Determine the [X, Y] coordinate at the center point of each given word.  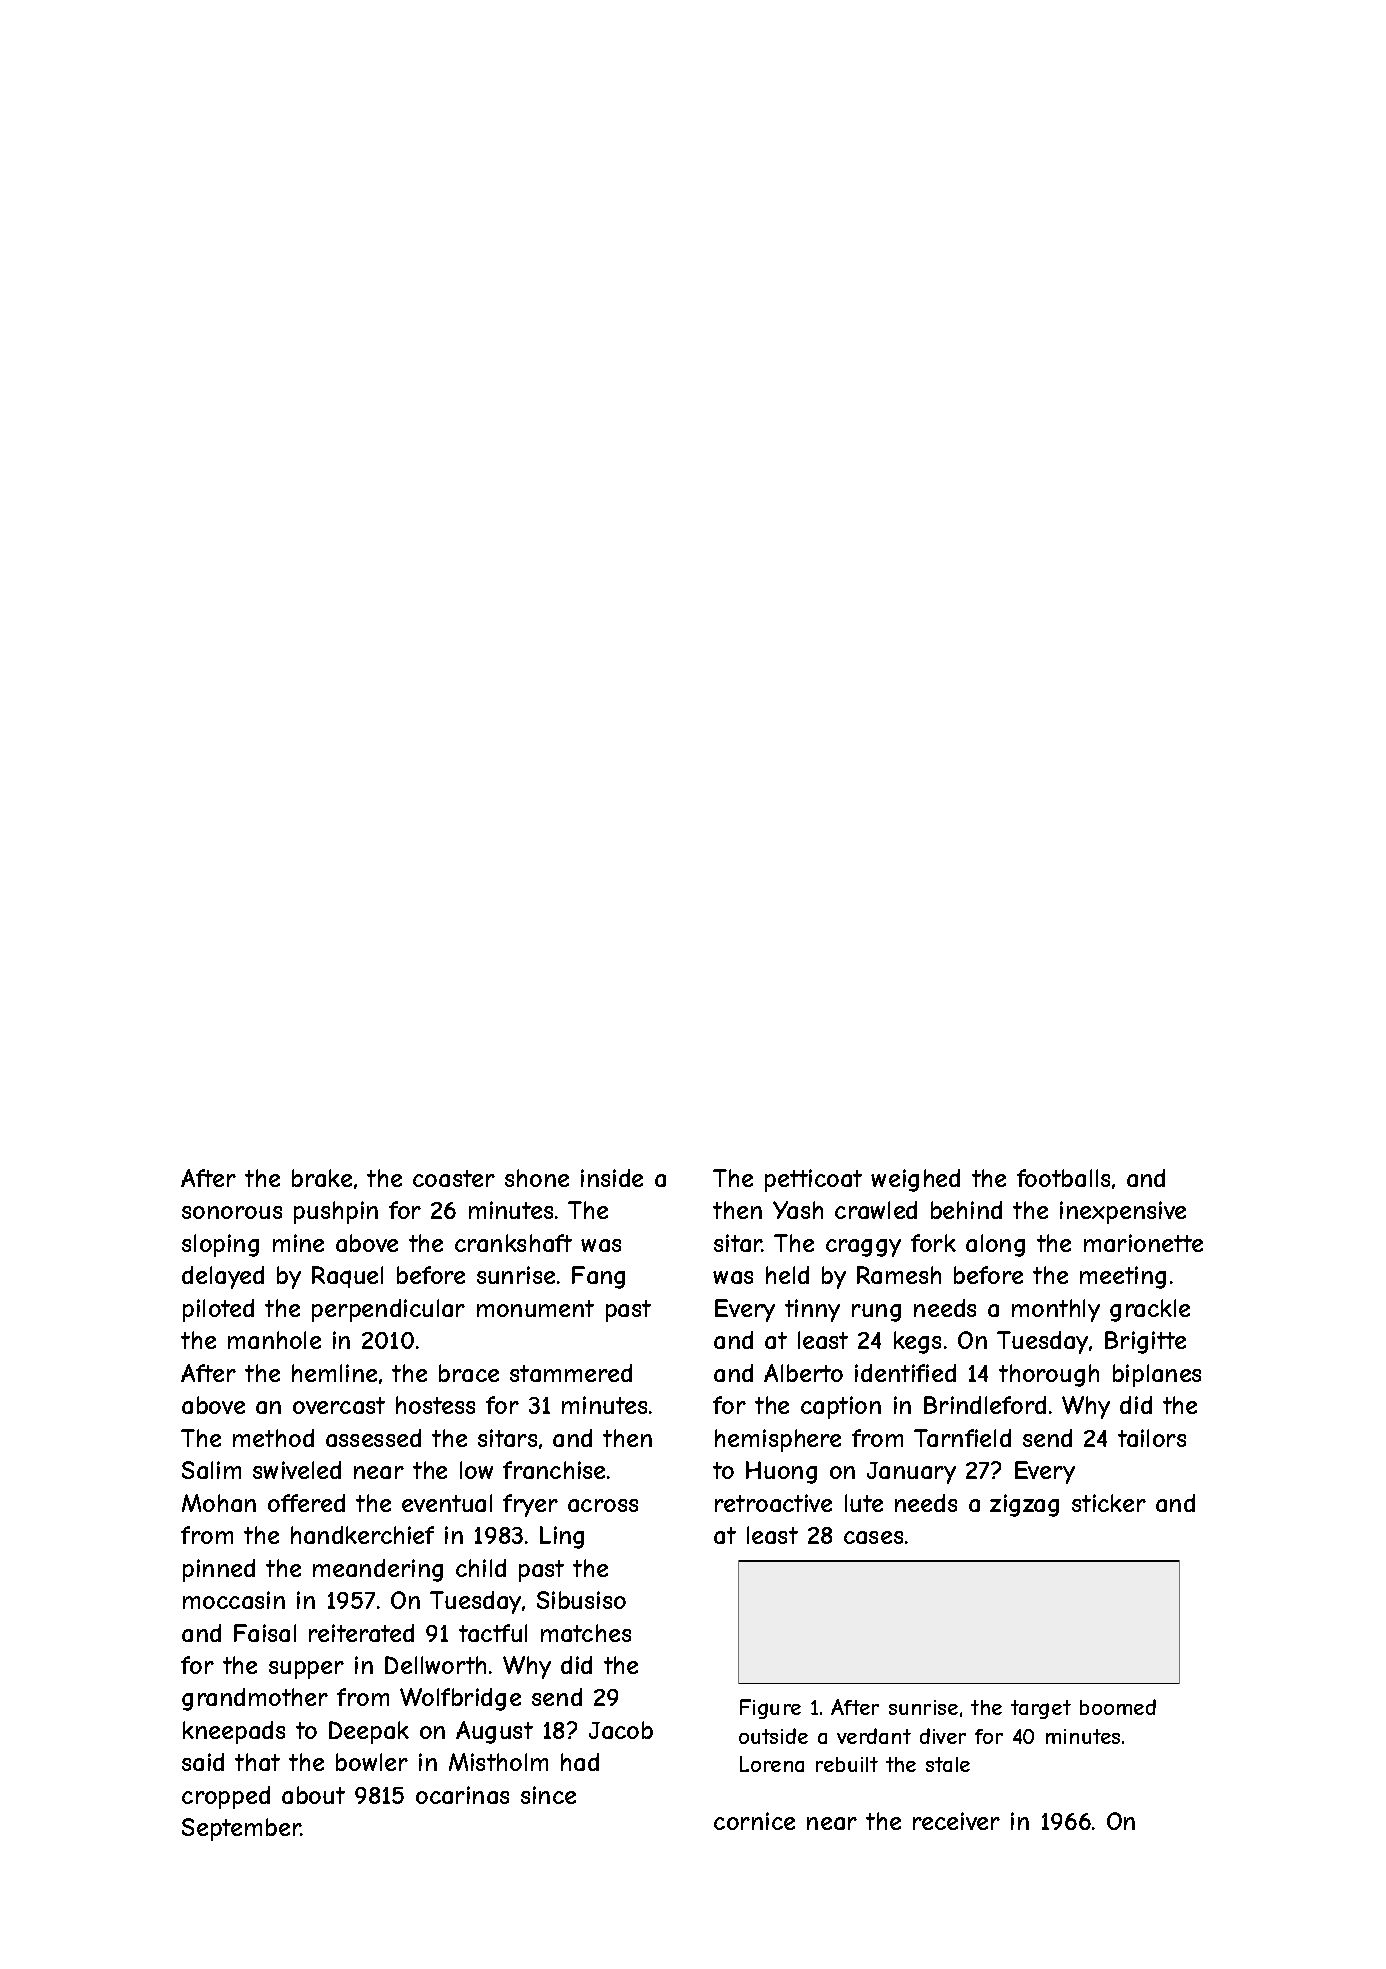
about [313, 1795]
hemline [334, 1373]
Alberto [803, 1373]
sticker [1109, 1503]
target [1041, 1709]
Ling [562, 1537]
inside [612, 1178]
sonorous [232, 1212]
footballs [1063, 1178]
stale [948, 1764]
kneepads [234, 1732]
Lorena [772, 1764]
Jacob [621, 1730]
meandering [378, 1570]
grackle [1150, 1310]
